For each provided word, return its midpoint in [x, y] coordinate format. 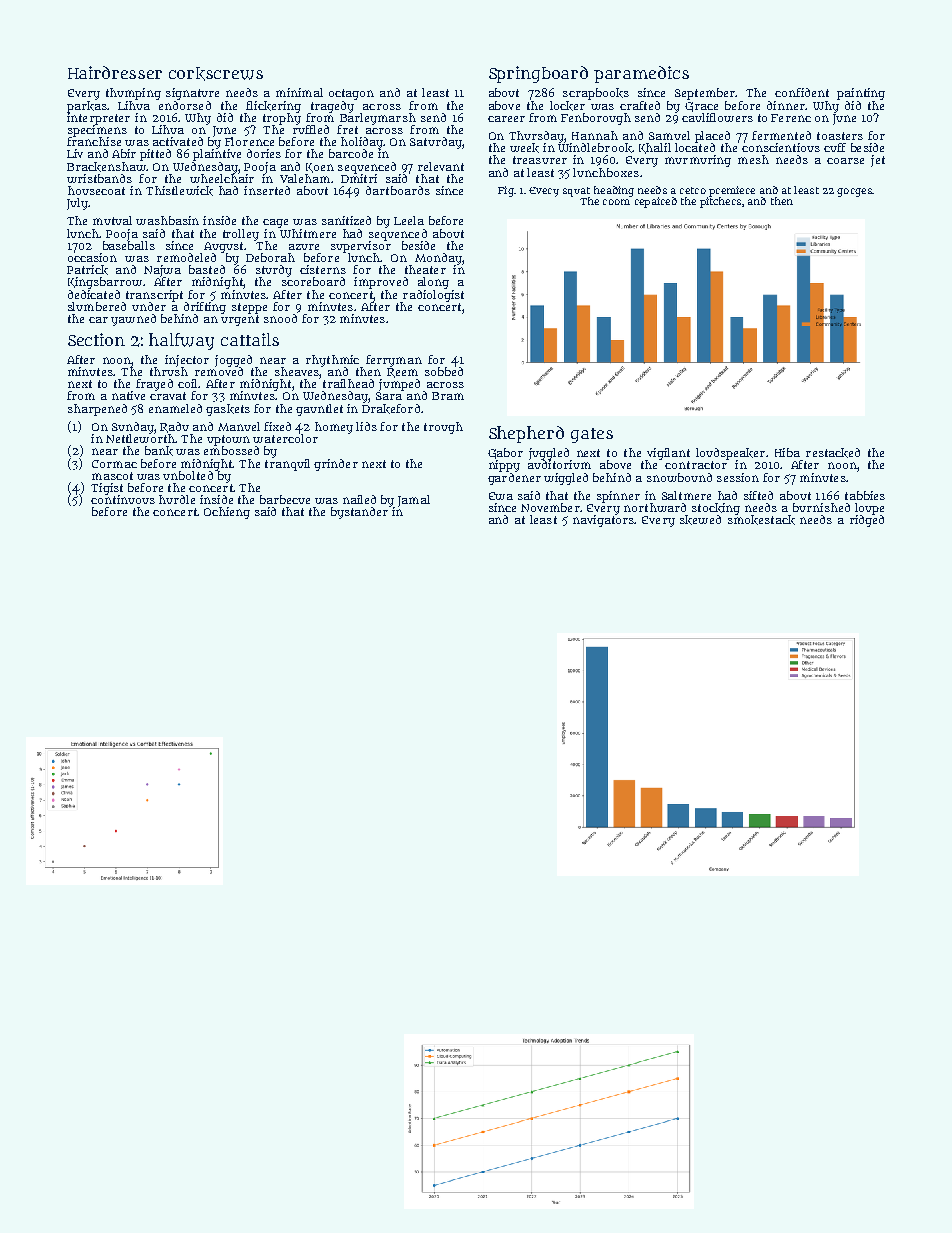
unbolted [188, 475]
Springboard [538, 74]
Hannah [595, 135]
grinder [336, 465]
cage [275, 223]
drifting [205, 308]
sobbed [444, 371]
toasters [840, 136]
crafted [640, 105]
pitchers [720, 202]
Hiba [787, 452]
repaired [656, 202]
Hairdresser [115, 72]
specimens [97, 131]
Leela [409, 220]
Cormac [114, 464]
